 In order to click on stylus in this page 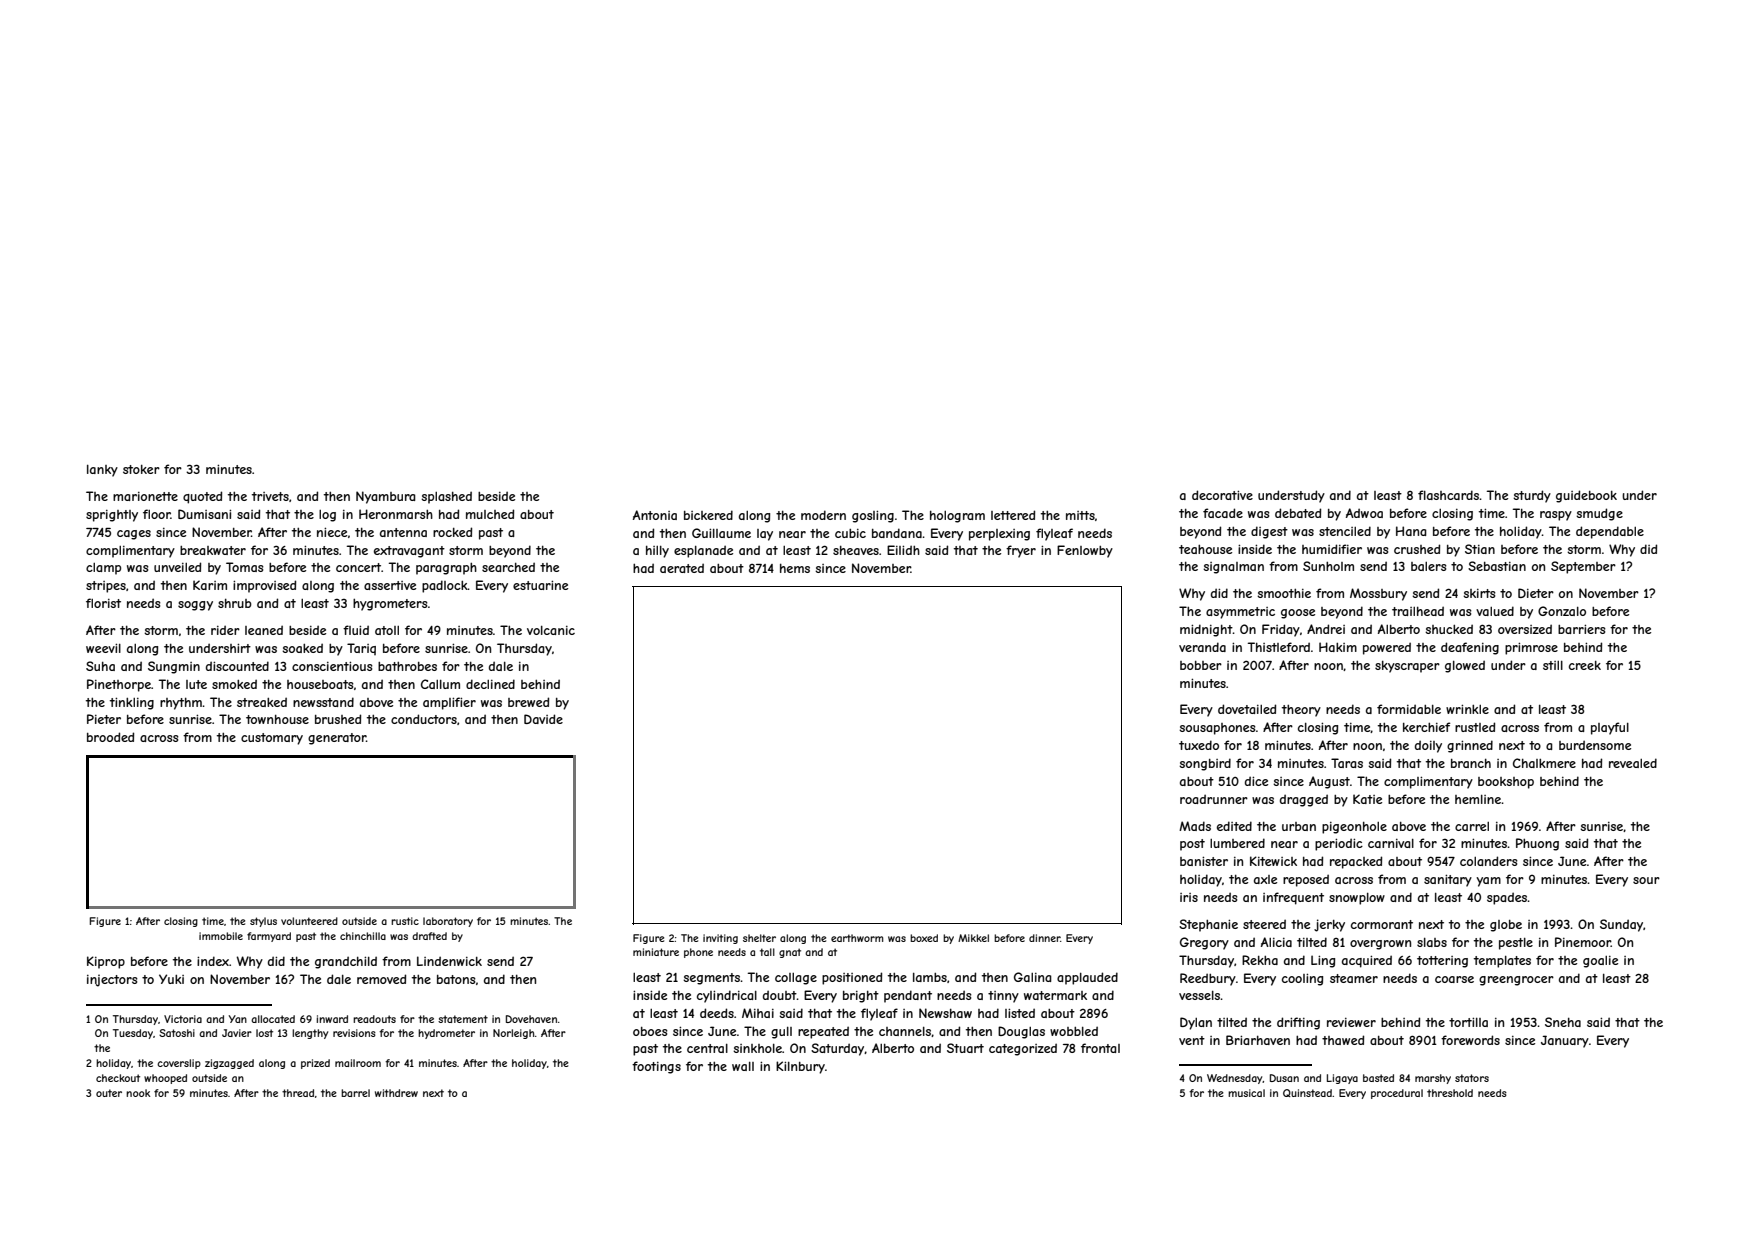, I will do `click(263, 922)`.
